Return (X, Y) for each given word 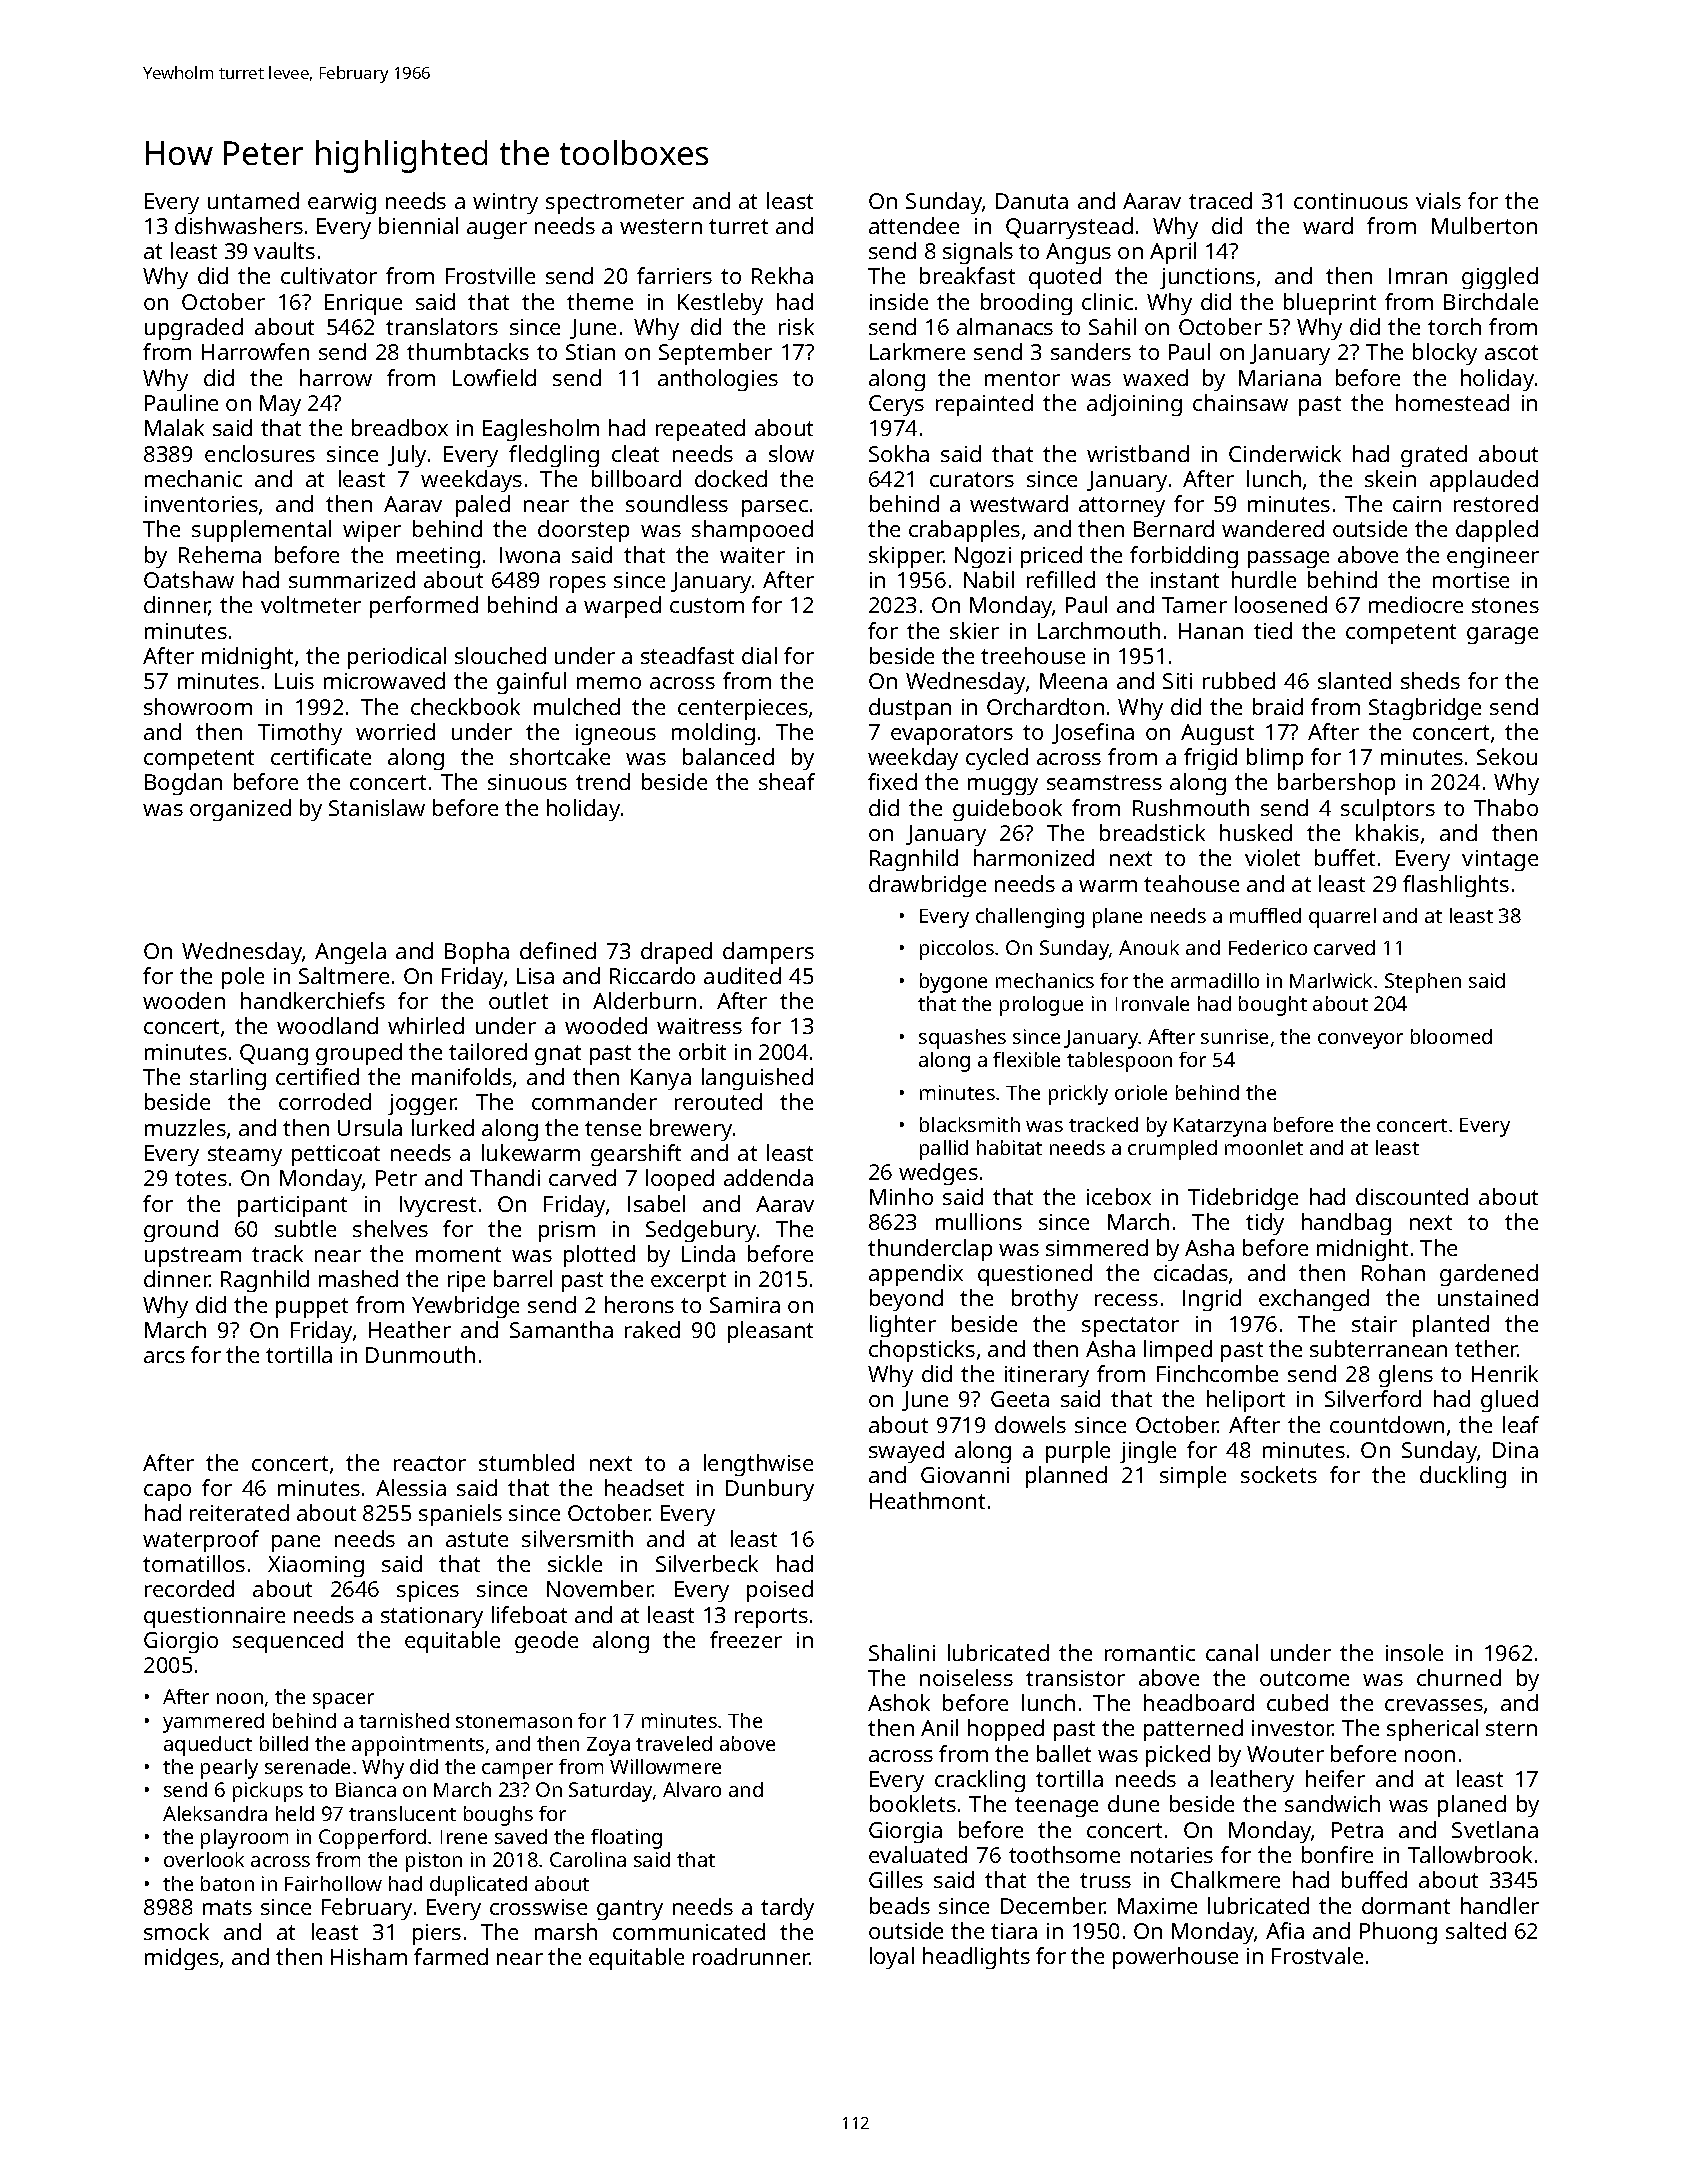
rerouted (718, 1101)
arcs (164, 1357)
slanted (1354, 680)
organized (240, 810)
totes (201, 1178)
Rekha (782, 275)
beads (900, 1905)
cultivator (329, 275)
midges (182, 1959)
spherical (1432, 1730)
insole (1414, 1652)
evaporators (952, 735)
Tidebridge (1243, 1199)
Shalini (902, 1652)
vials (1438, 200)
